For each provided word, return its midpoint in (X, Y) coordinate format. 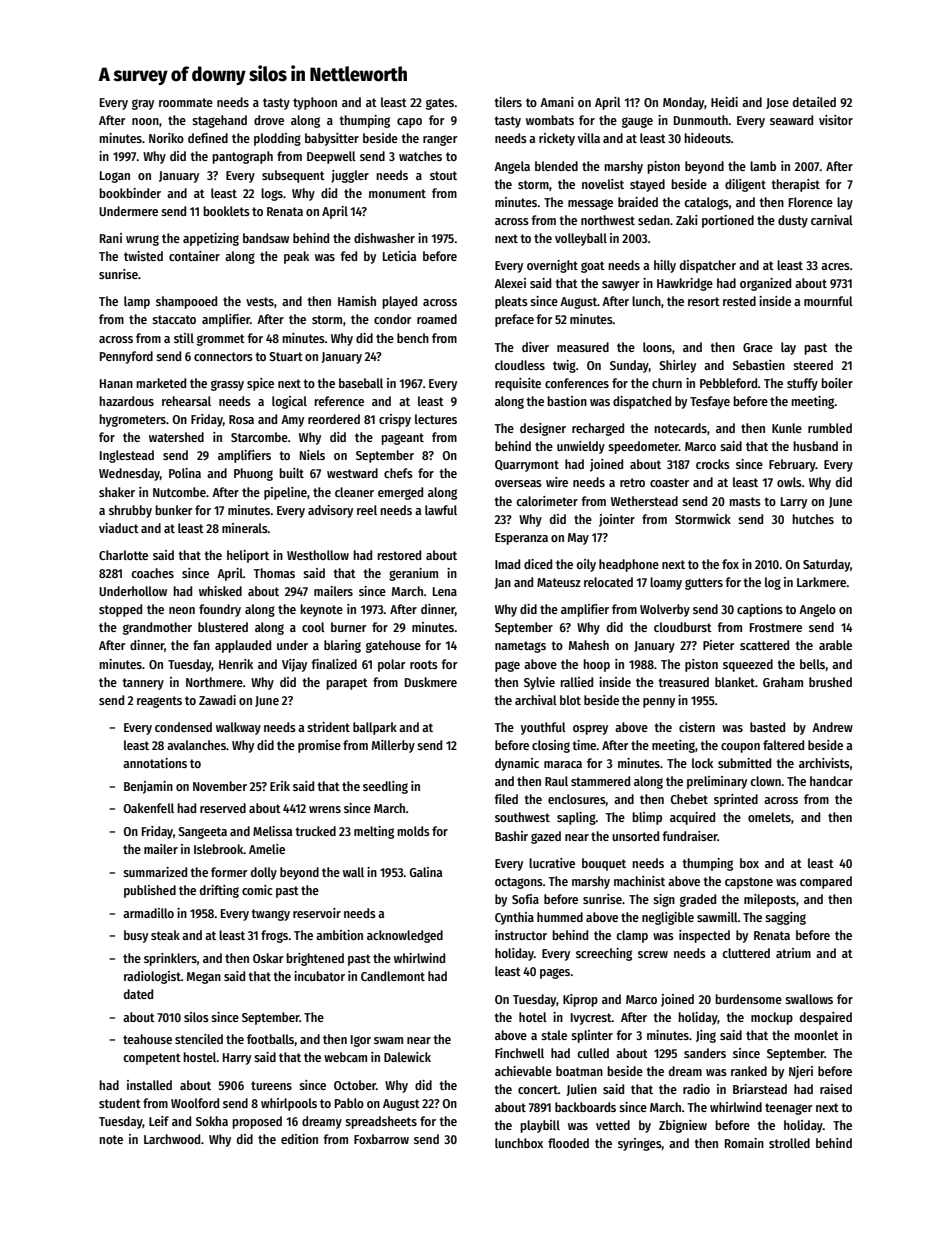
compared (826, 882)
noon (145, 121)
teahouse (147, 1039)
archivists (824, 763)
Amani (557, 102)
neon (182, 610)
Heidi (724, 102)
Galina (425, 872)
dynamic (517, 764)
